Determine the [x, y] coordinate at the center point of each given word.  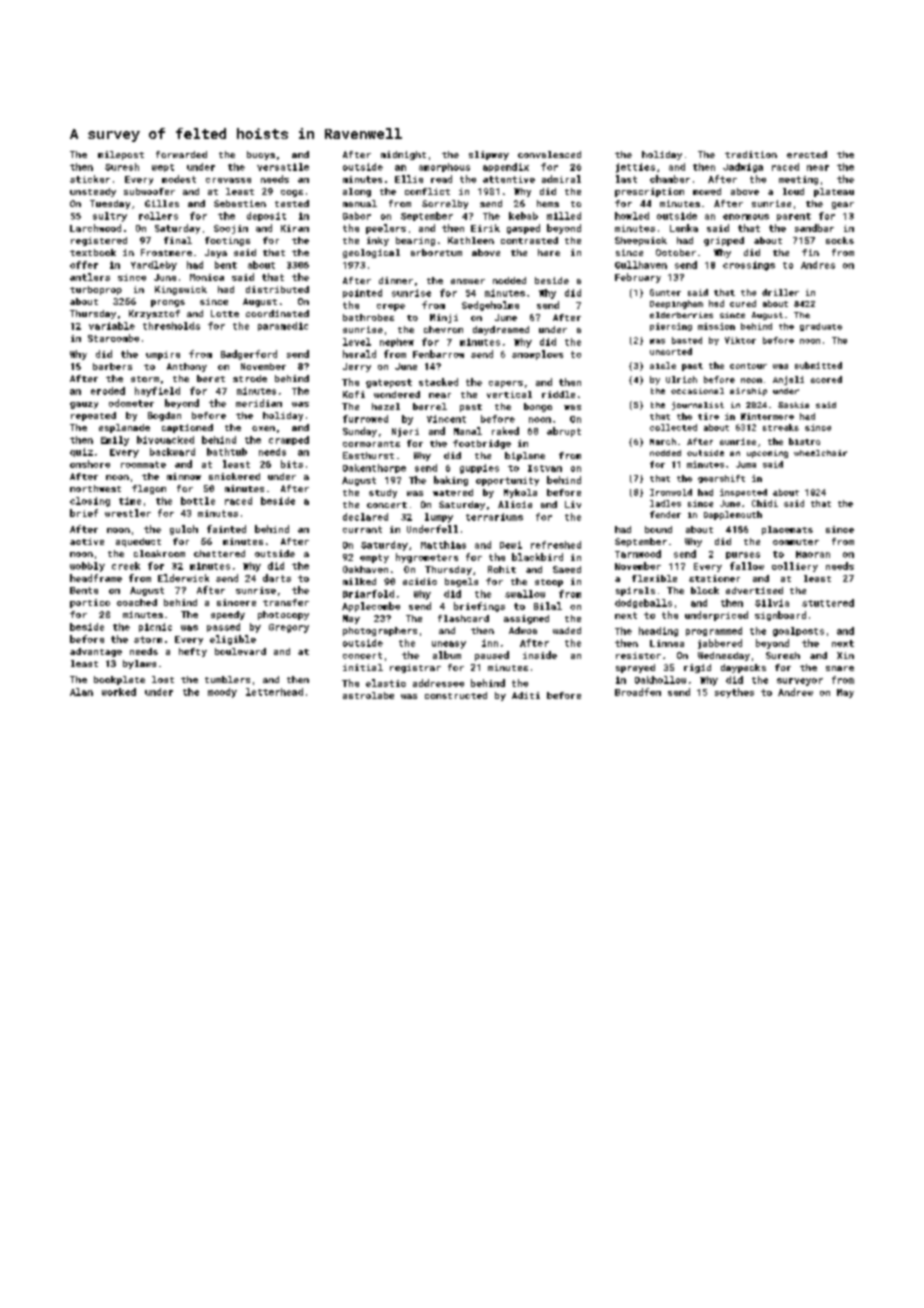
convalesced [549, 154]
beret [211, 378]
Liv [573, 504]
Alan [81, 692]
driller [780, 292]
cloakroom [159, 553]
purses [743, 555]
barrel [430, 406]
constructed [456, 695]
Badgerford [249, 355]
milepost [121, 155]
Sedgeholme [490, 306]
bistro [804, 441]
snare [840, 668]
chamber [670, 179]
